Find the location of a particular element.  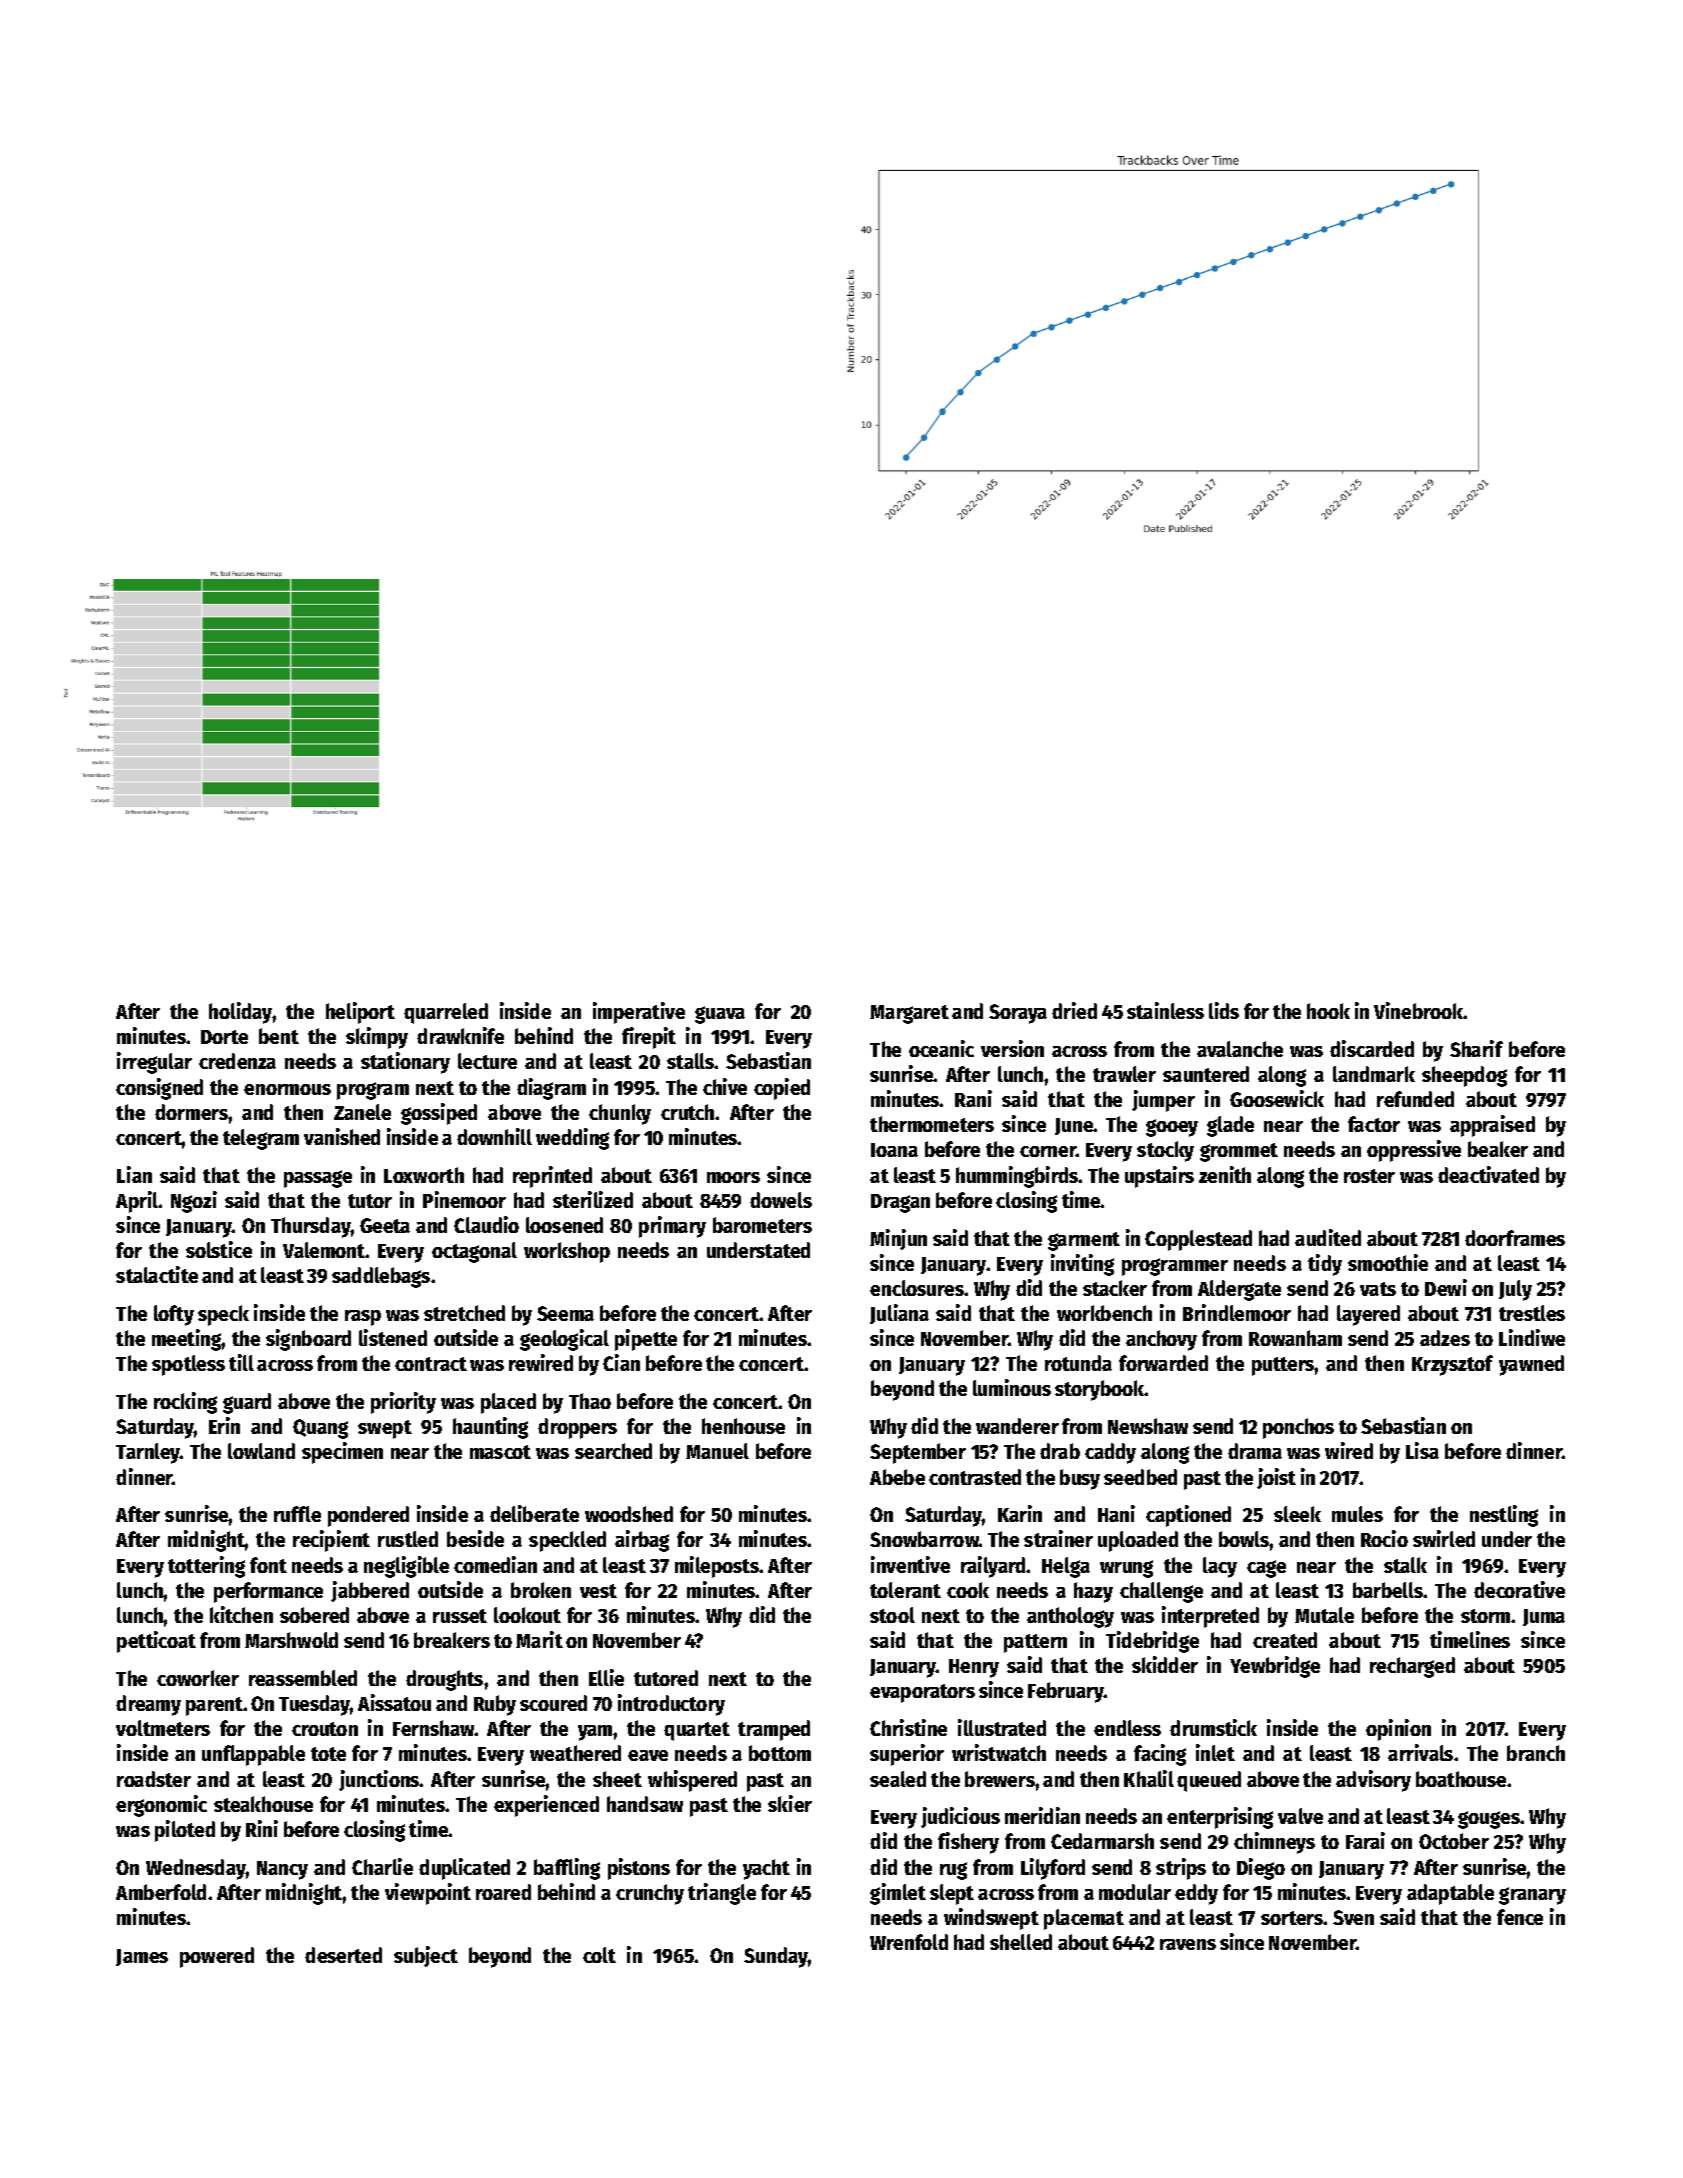

Nancy is located at coordinates (282, 1870).
